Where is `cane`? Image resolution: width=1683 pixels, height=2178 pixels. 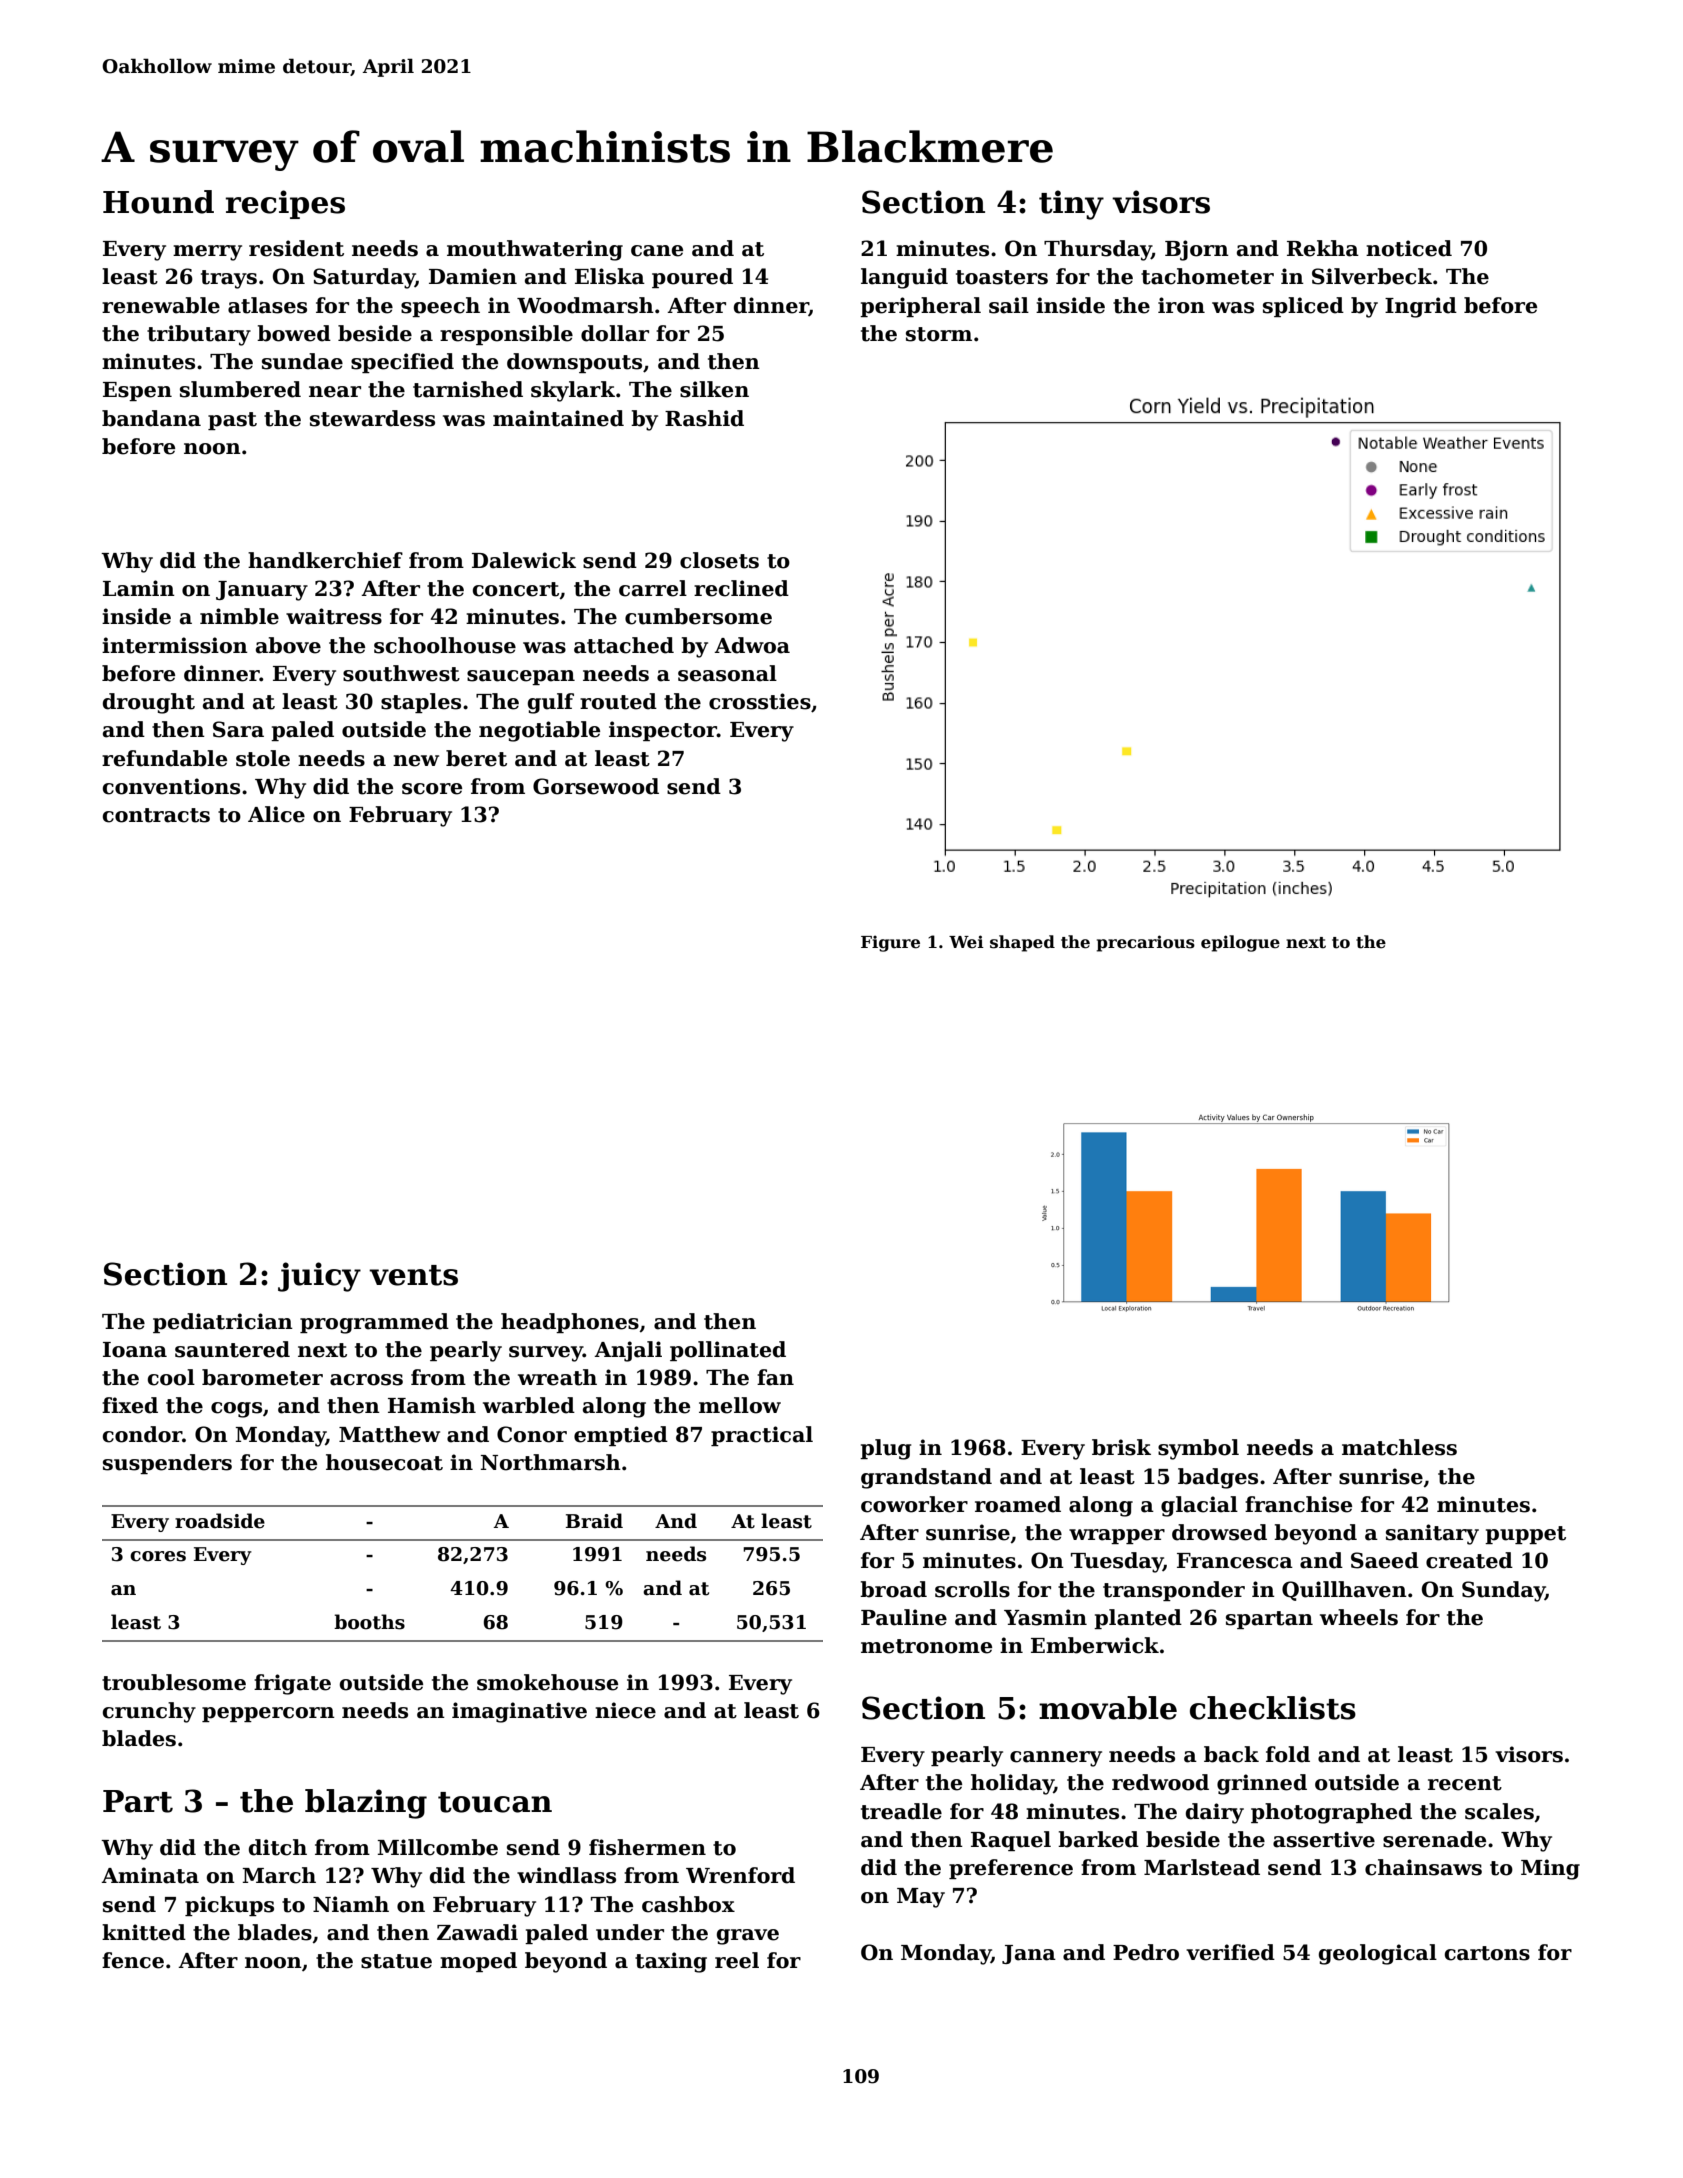
cane is located at coordinates (657, 251).
